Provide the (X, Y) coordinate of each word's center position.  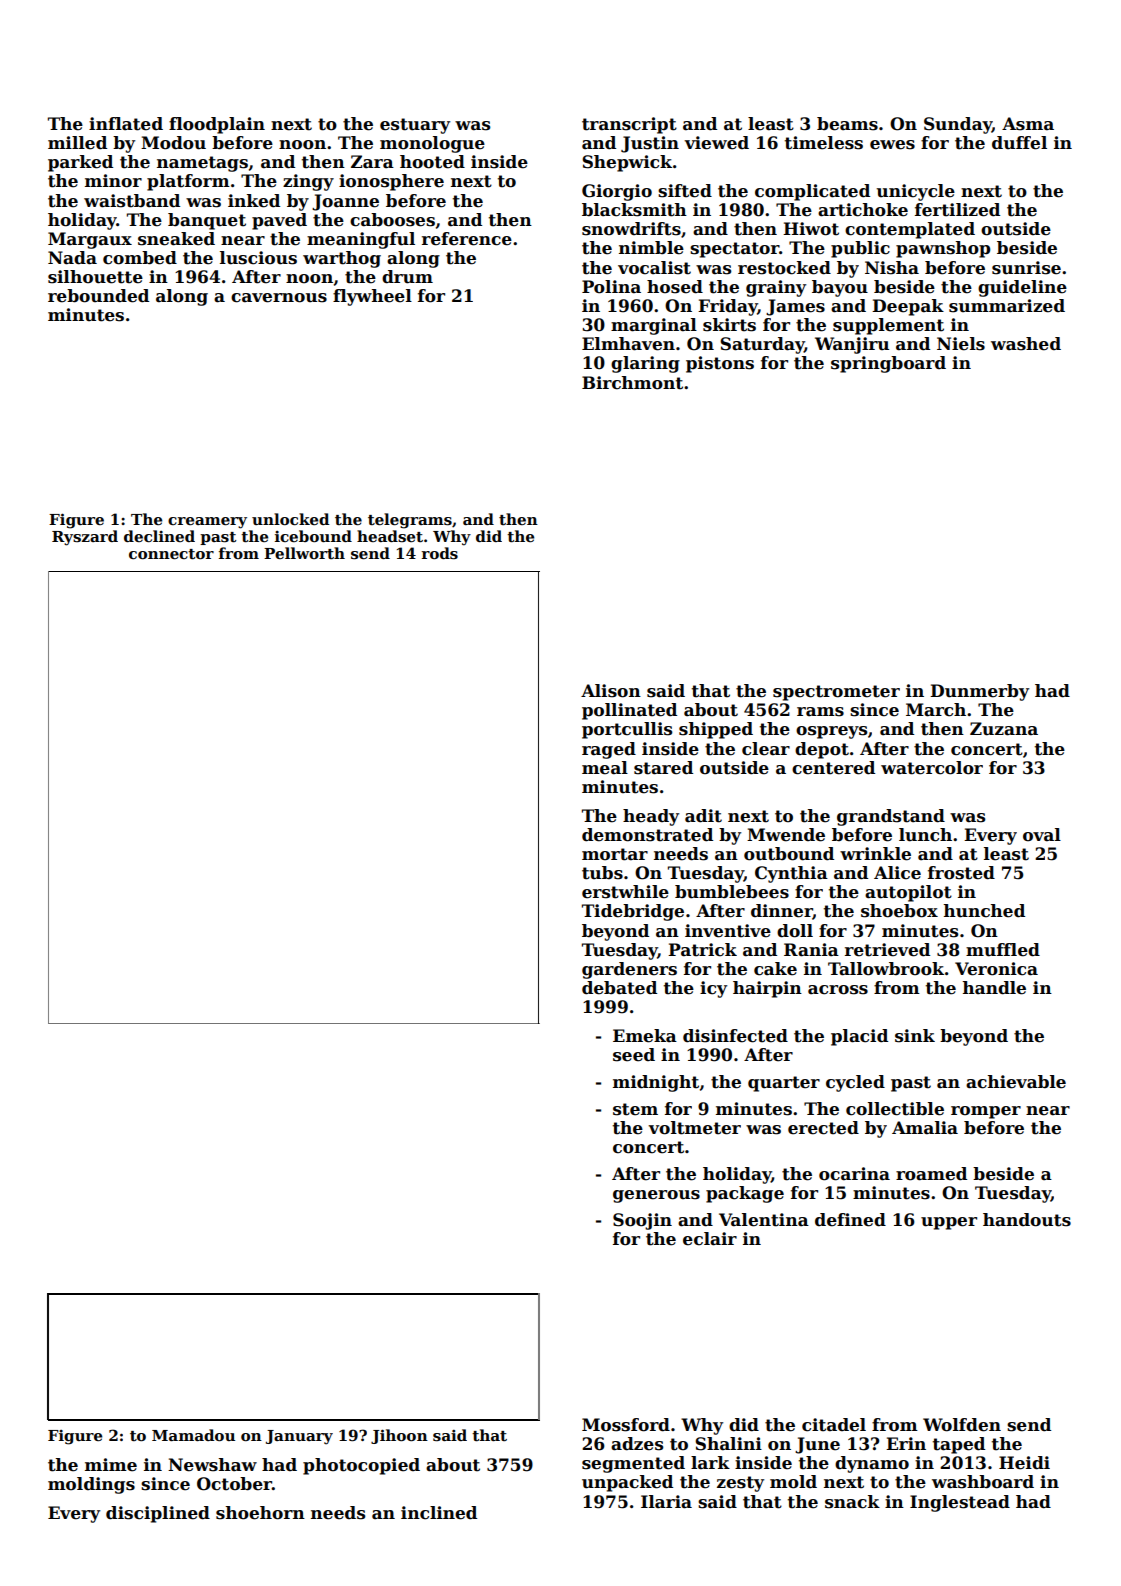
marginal (654, 326)
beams (847, 124)
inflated (126, 124)
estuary (415, 126)
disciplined (158, 1514)
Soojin (642, 1221)
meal (605, 768)
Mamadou (193, 1435)
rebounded (98, 296)
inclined (439, 1513)
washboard (983, 1482)
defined (850, 1220)
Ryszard (85, 538)
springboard (888, 364)
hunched (984, 911)
